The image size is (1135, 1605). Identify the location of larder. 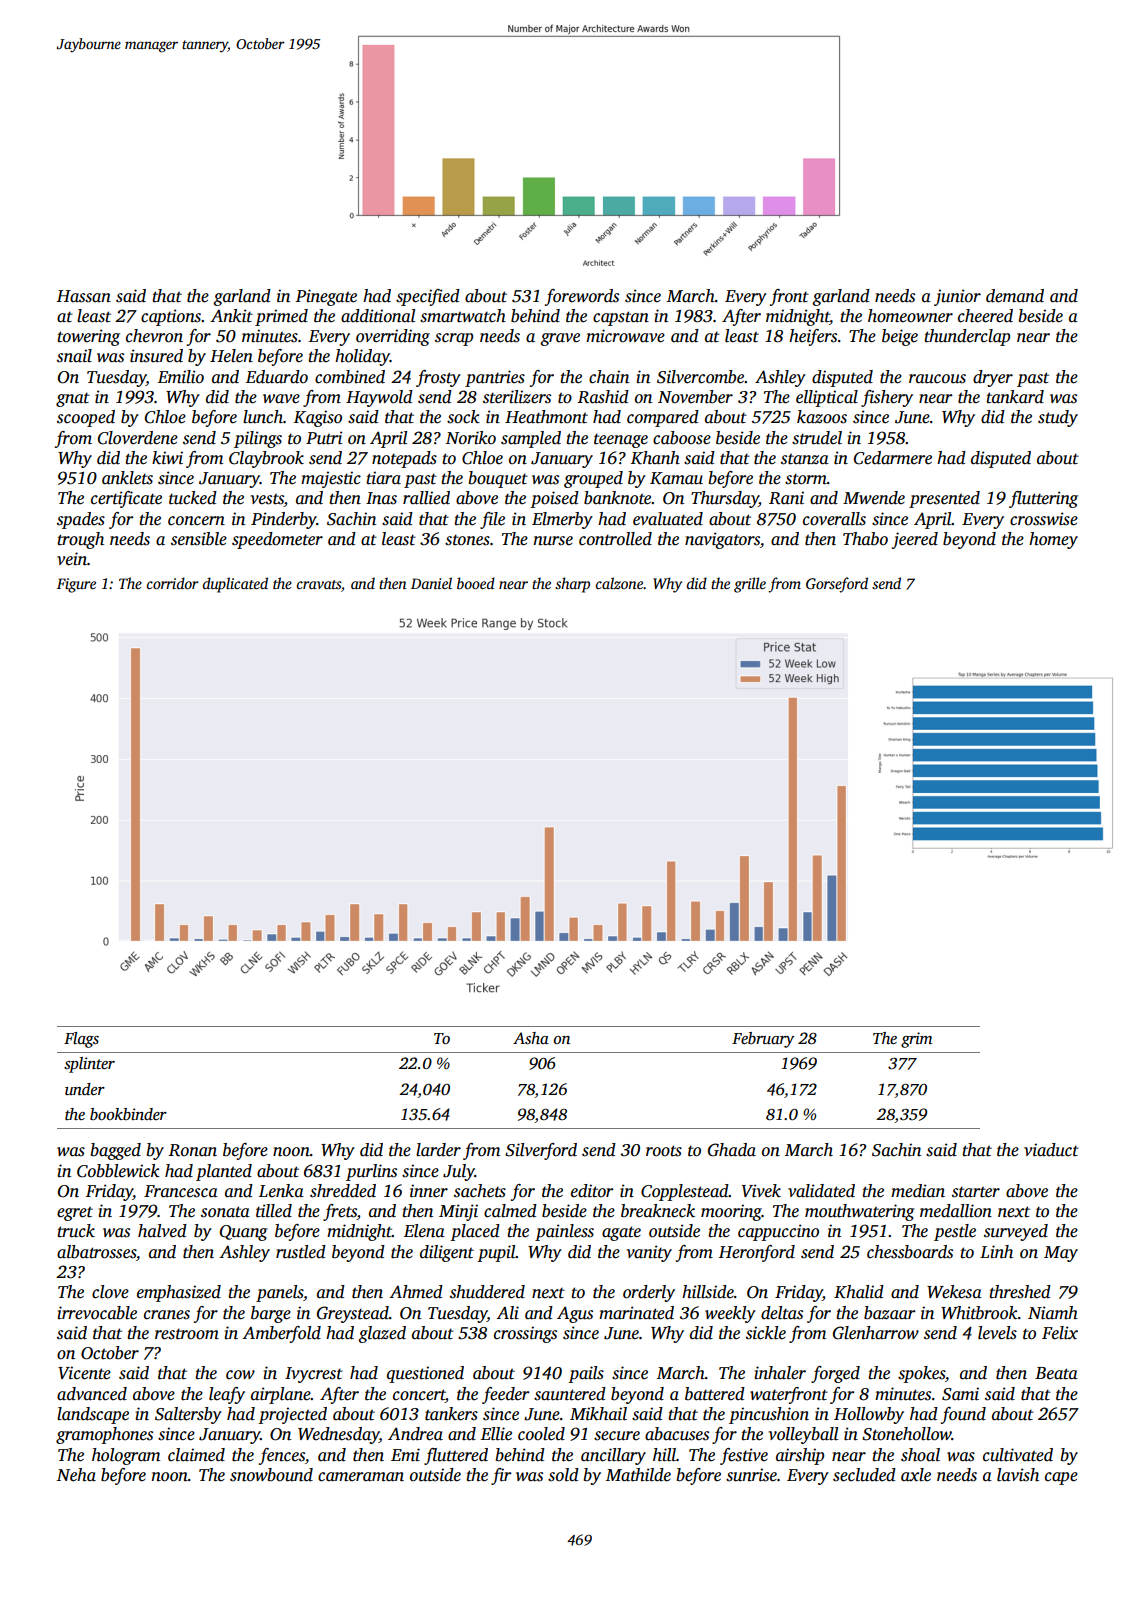
(438, 1150).
